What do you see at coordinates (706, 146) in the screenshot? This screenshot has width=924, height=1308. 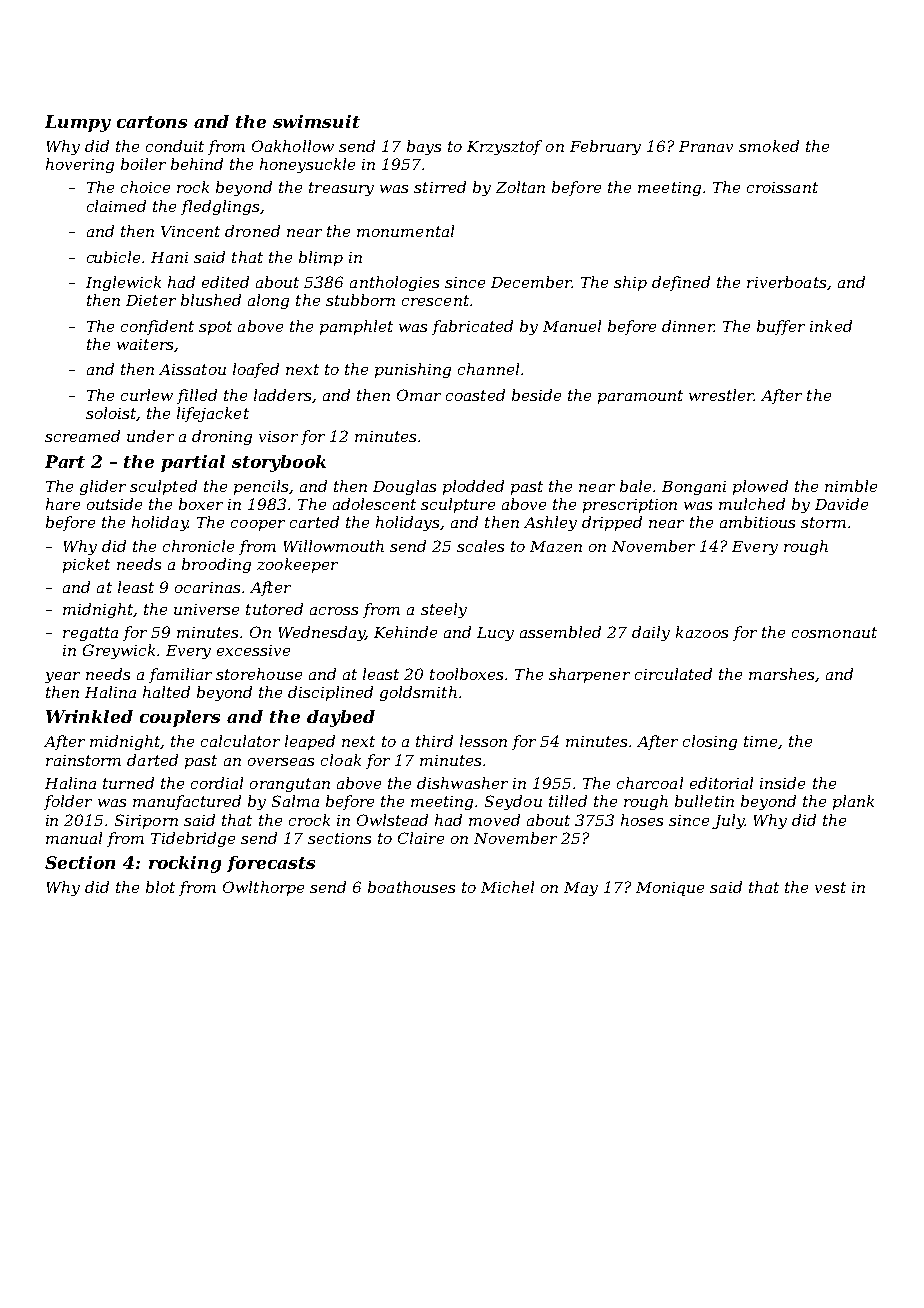 I see `Pranav` at bounding box center [706, 146].
